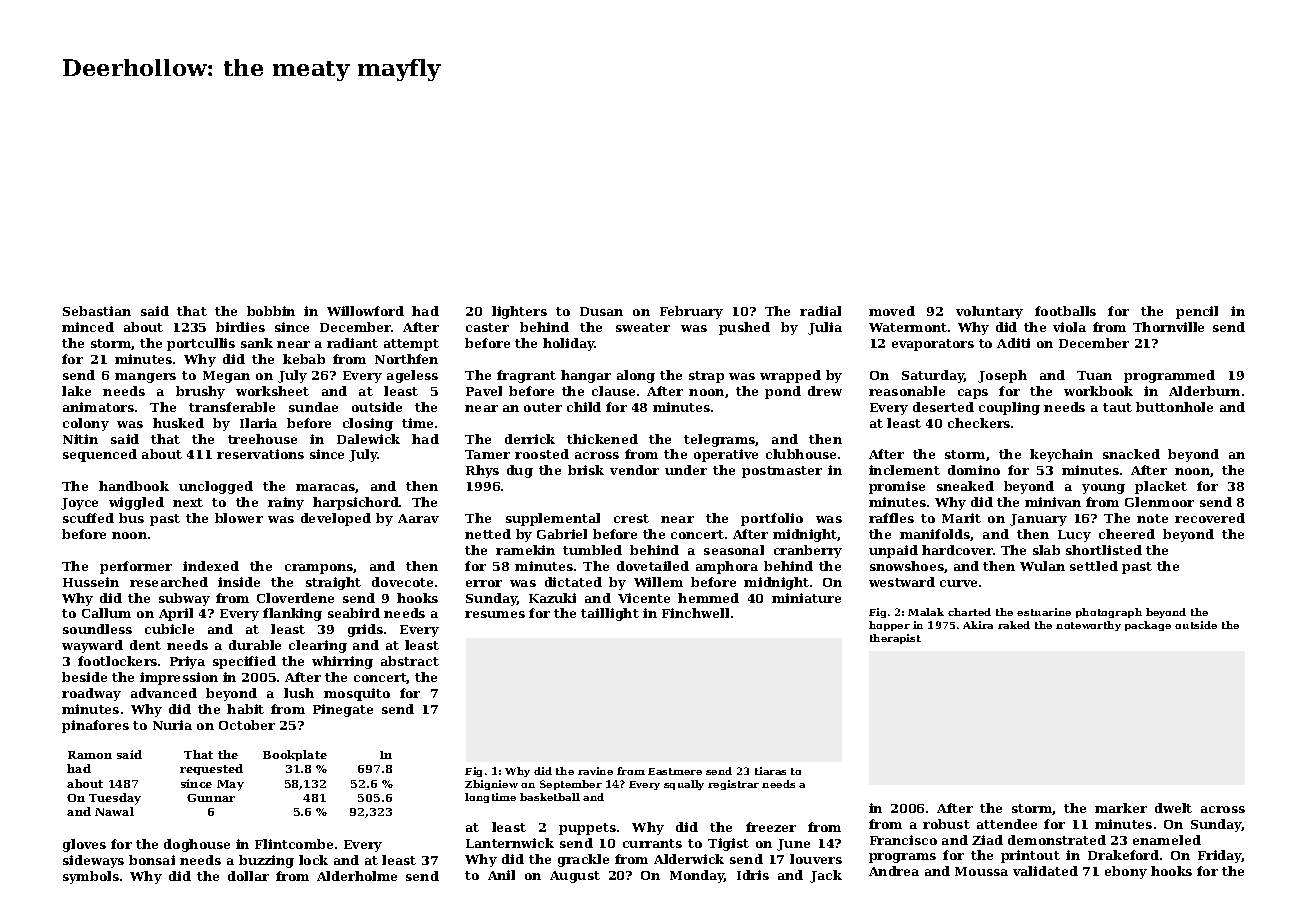 This page has width=1308, height=924. I want to click on programmed, so click(1169, 376).
